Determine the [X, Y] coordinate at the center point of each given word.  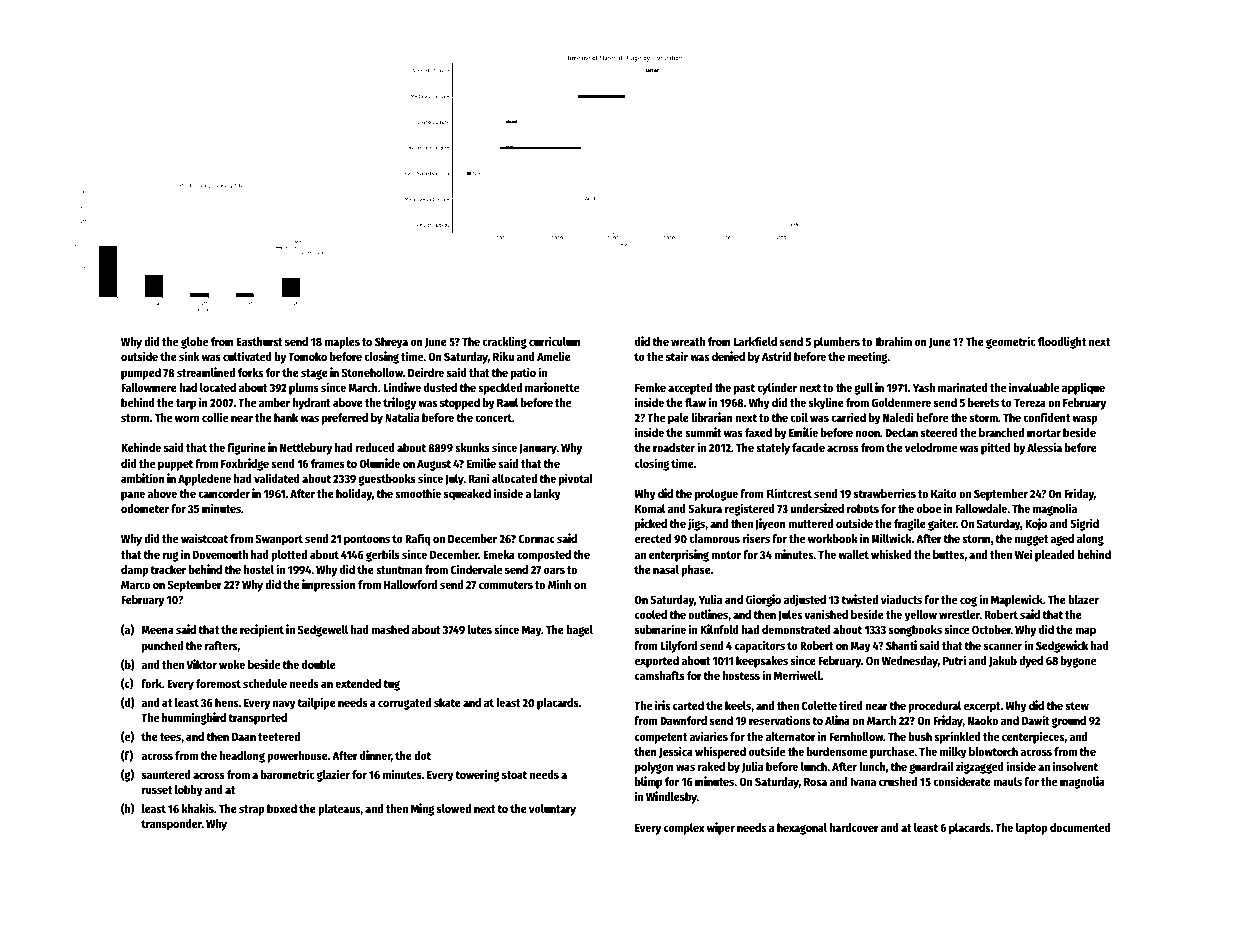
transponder [171, 825]
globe [194, 343]
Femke [650, 387]
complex [684, 829]
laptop [1032, 829]
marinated [963, 387]
